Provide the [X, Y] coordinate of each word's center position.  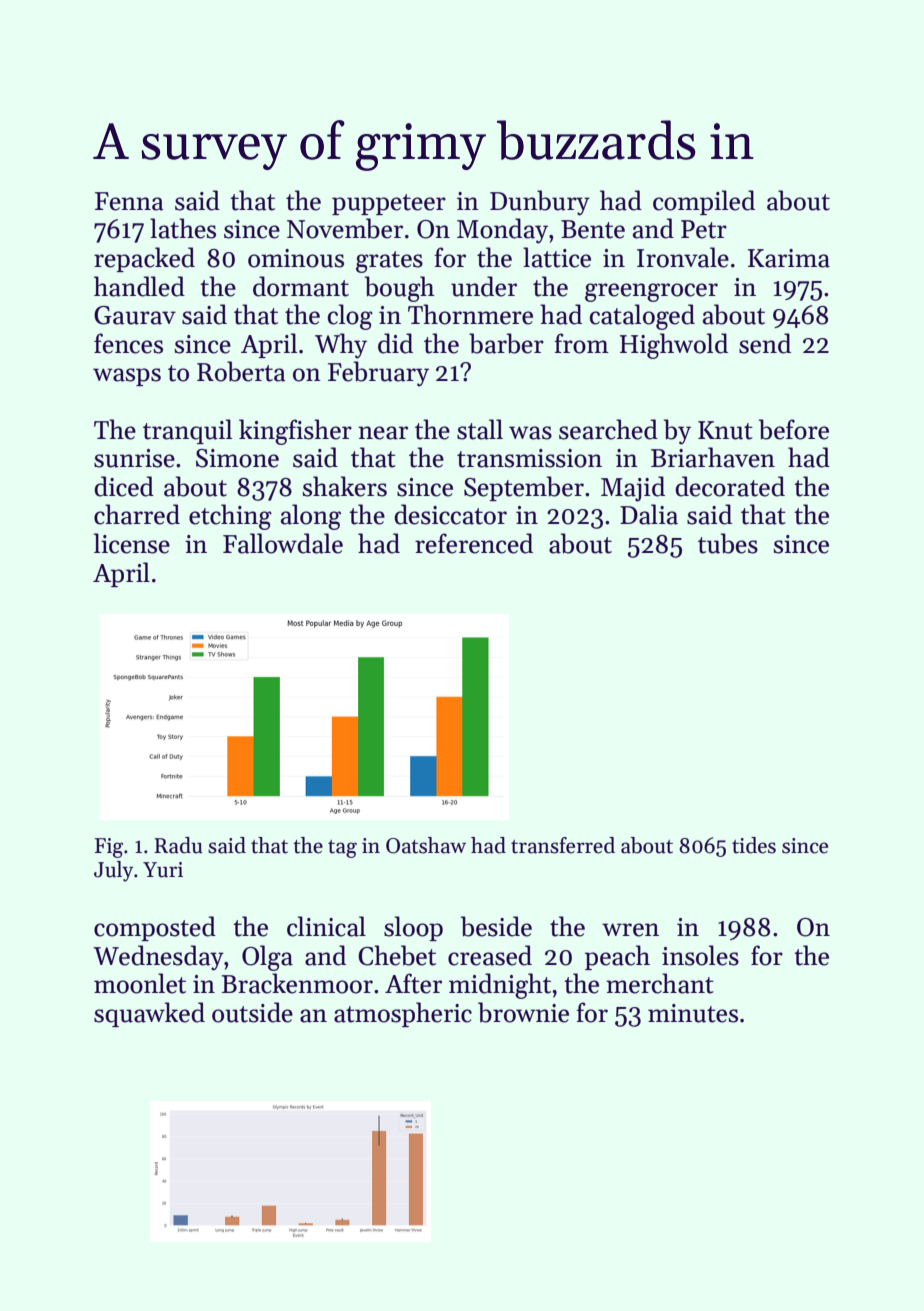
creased [490, 955]
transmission [529, 458]
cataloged [642, 317]
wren [630, 930]
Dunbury [540, 203]
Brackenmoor [297, 983]
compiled [704, 202]
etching [230, 517]
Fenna [129, 201]
